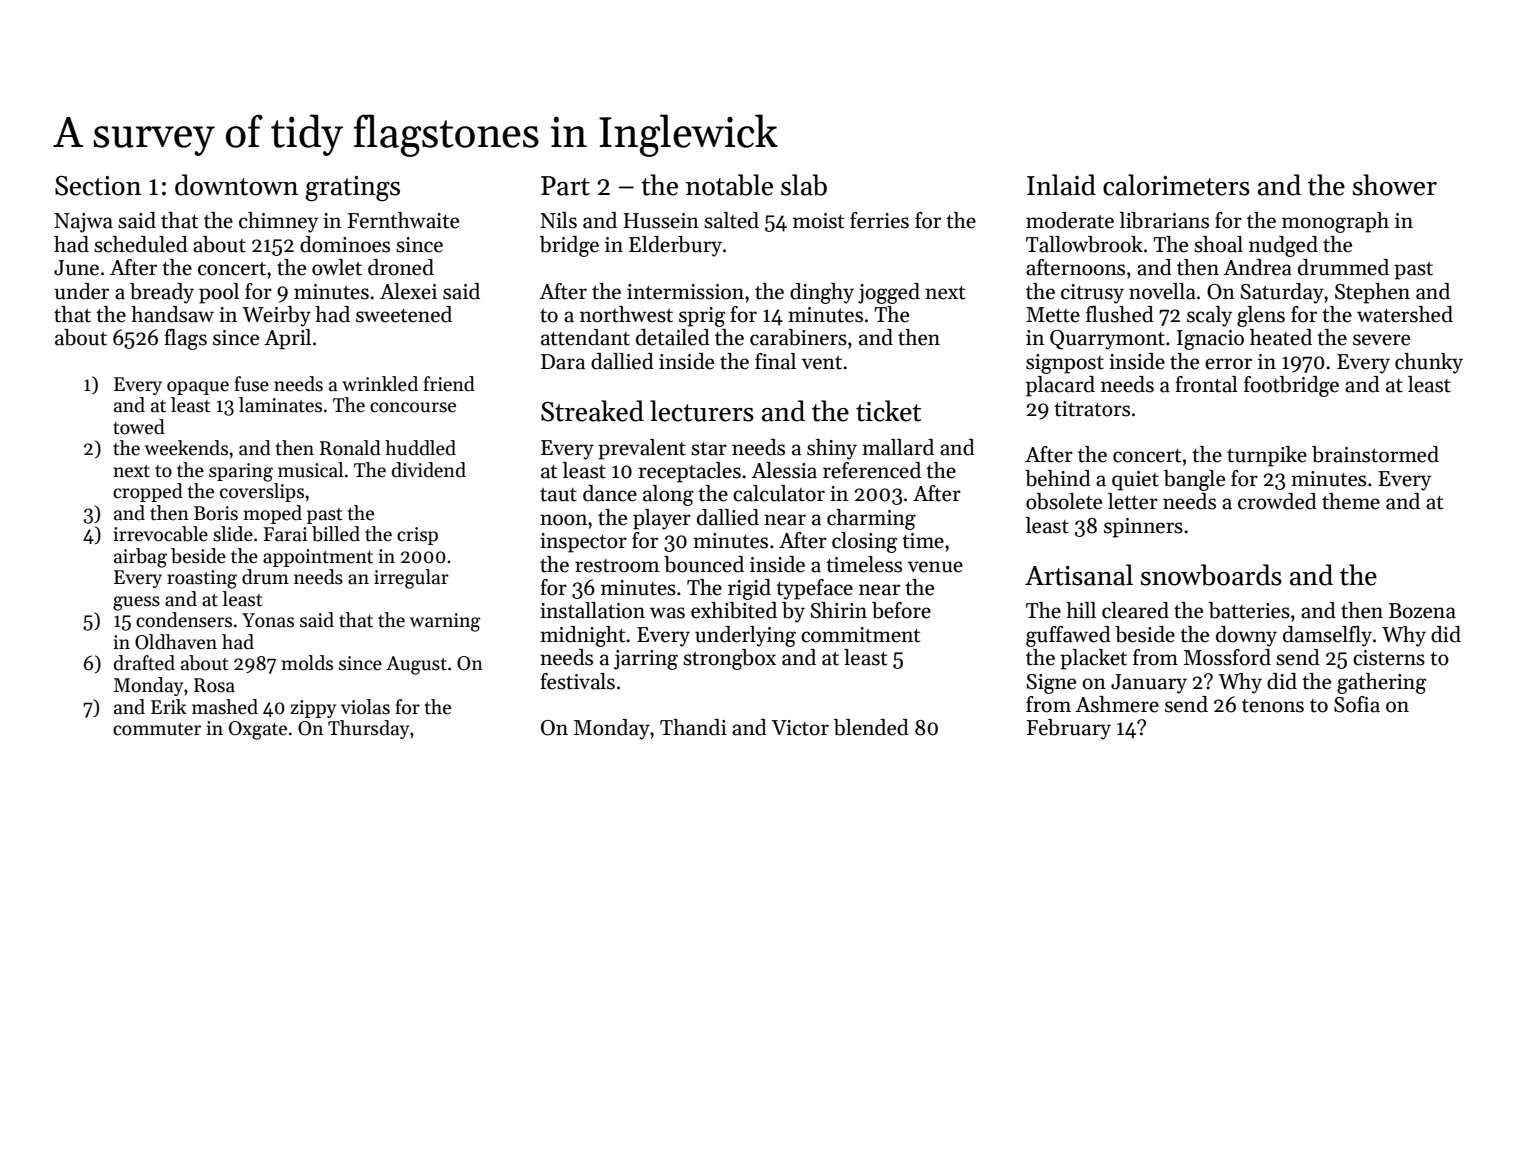 Image resolution: width=1517 pixels, height=1173 pixels. What do you see at coordinates (251, 384) in the document?
I see `fuse` at bounding box center [251, 384].
